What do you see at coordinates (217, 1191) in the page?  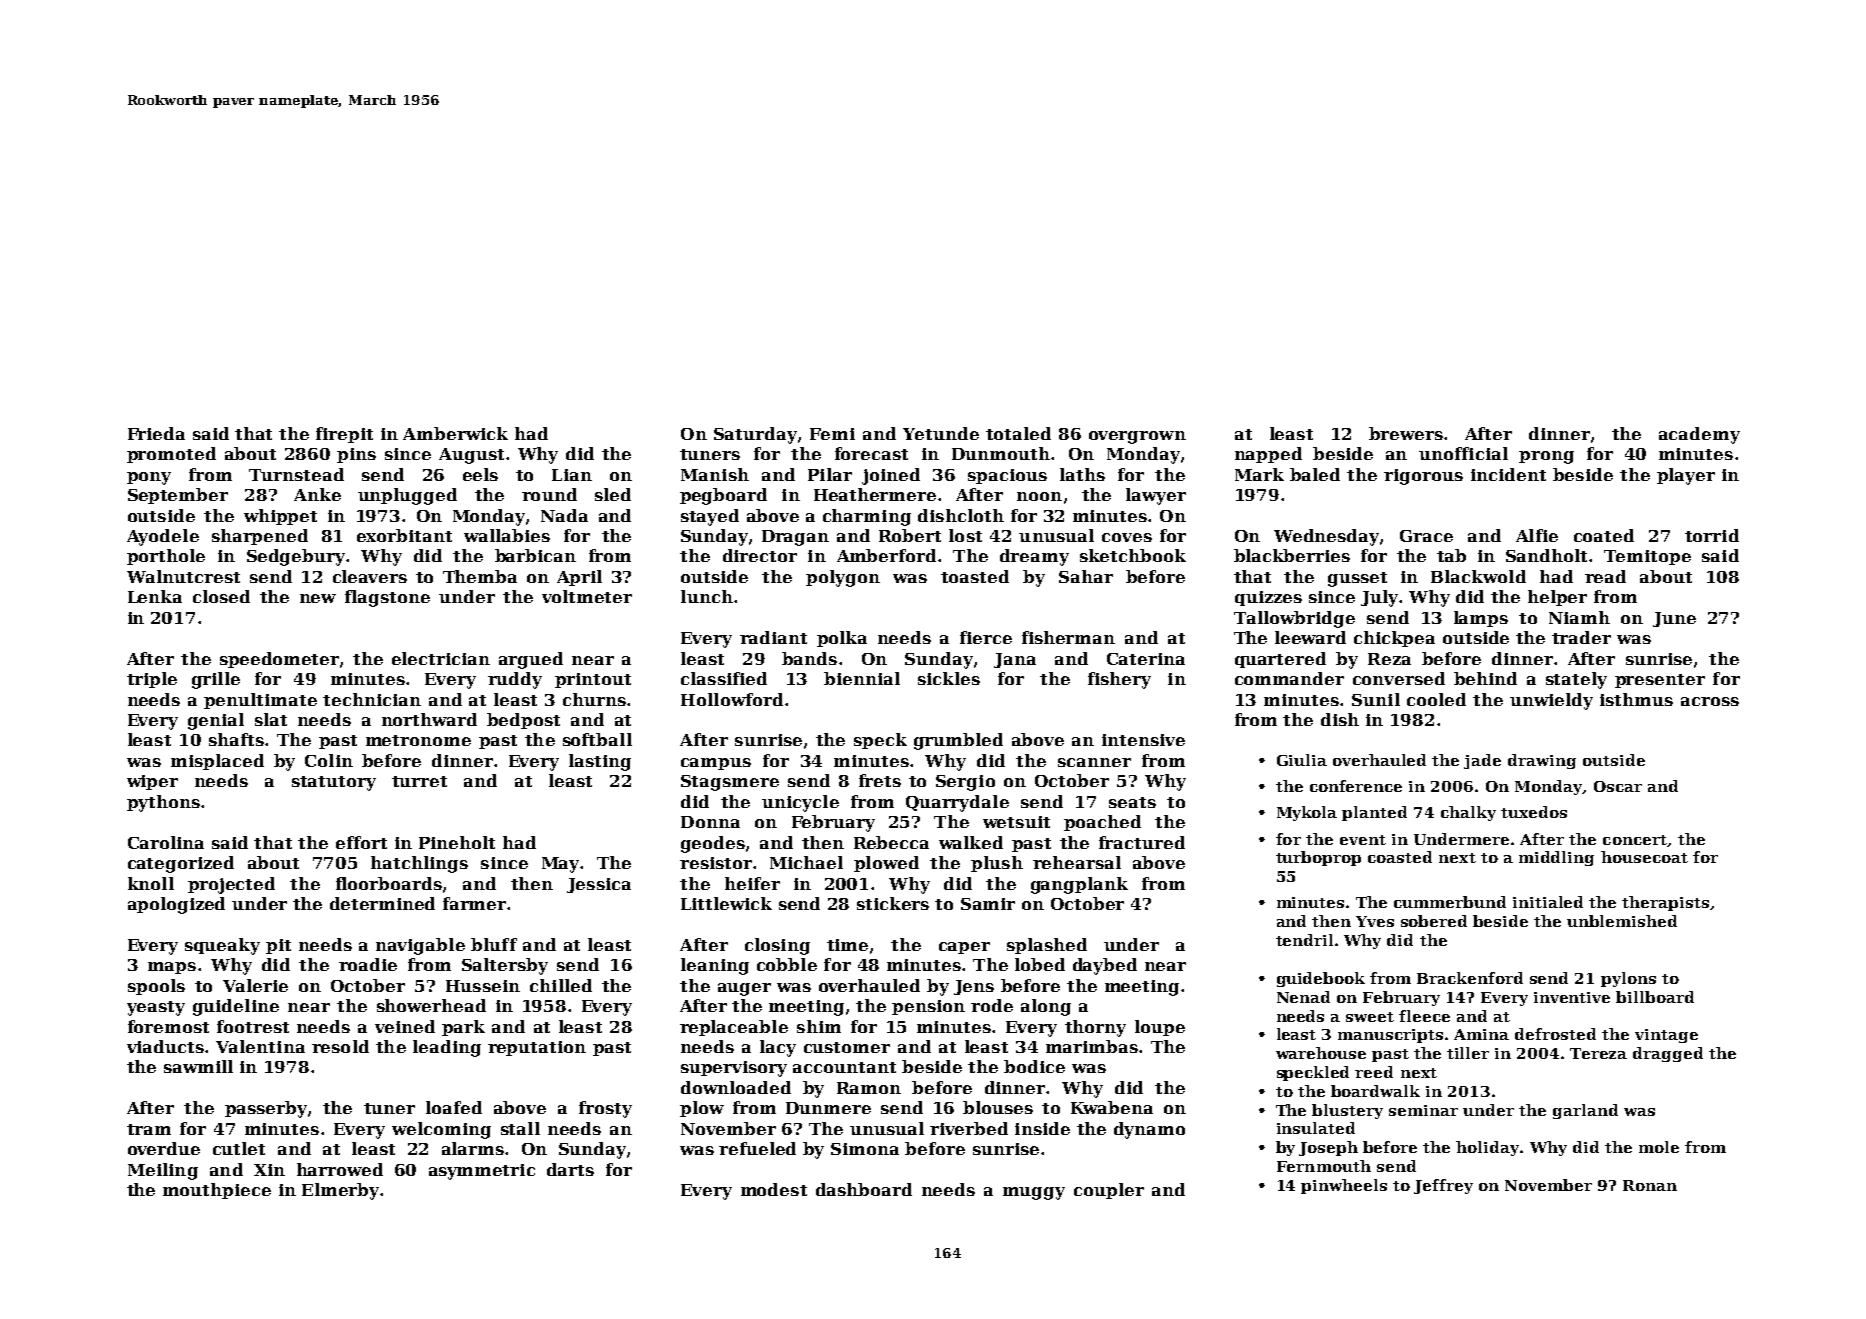 I see `mouthpiece` at bounding box center [217, 1191].
